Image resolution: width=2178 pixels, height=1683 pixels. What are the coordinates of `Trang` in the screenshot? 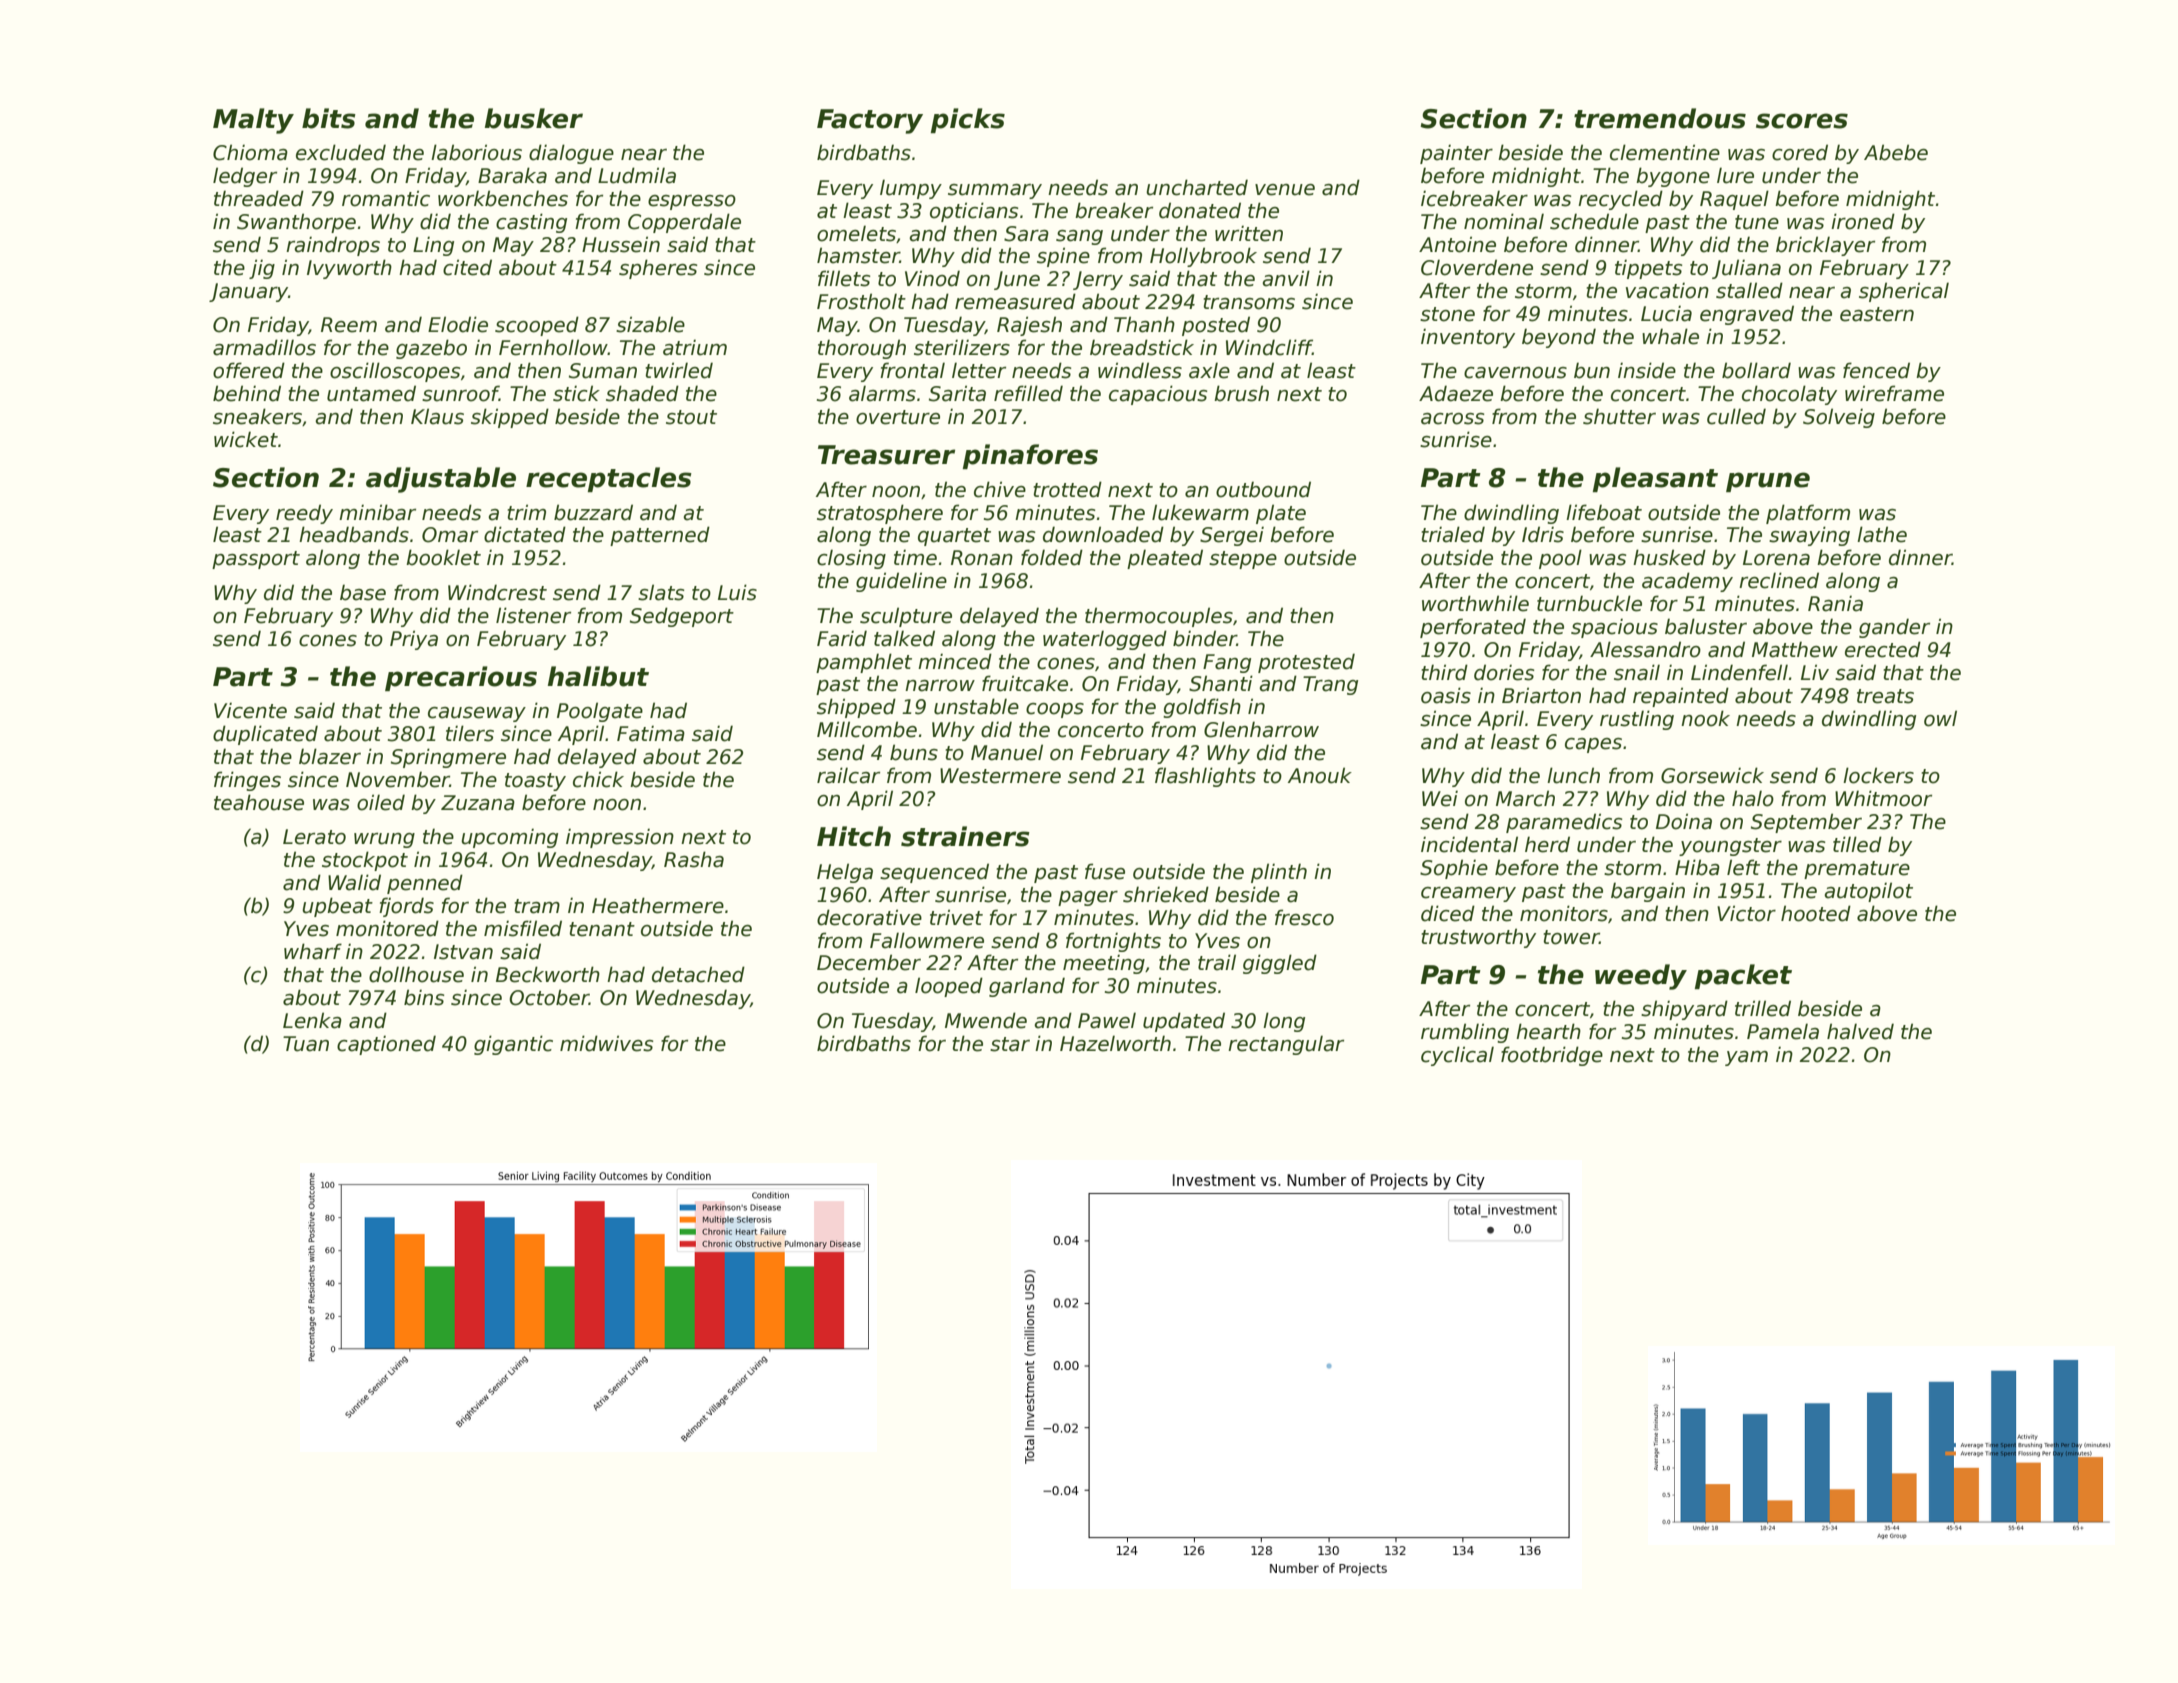 It's located at (1330, 685).
